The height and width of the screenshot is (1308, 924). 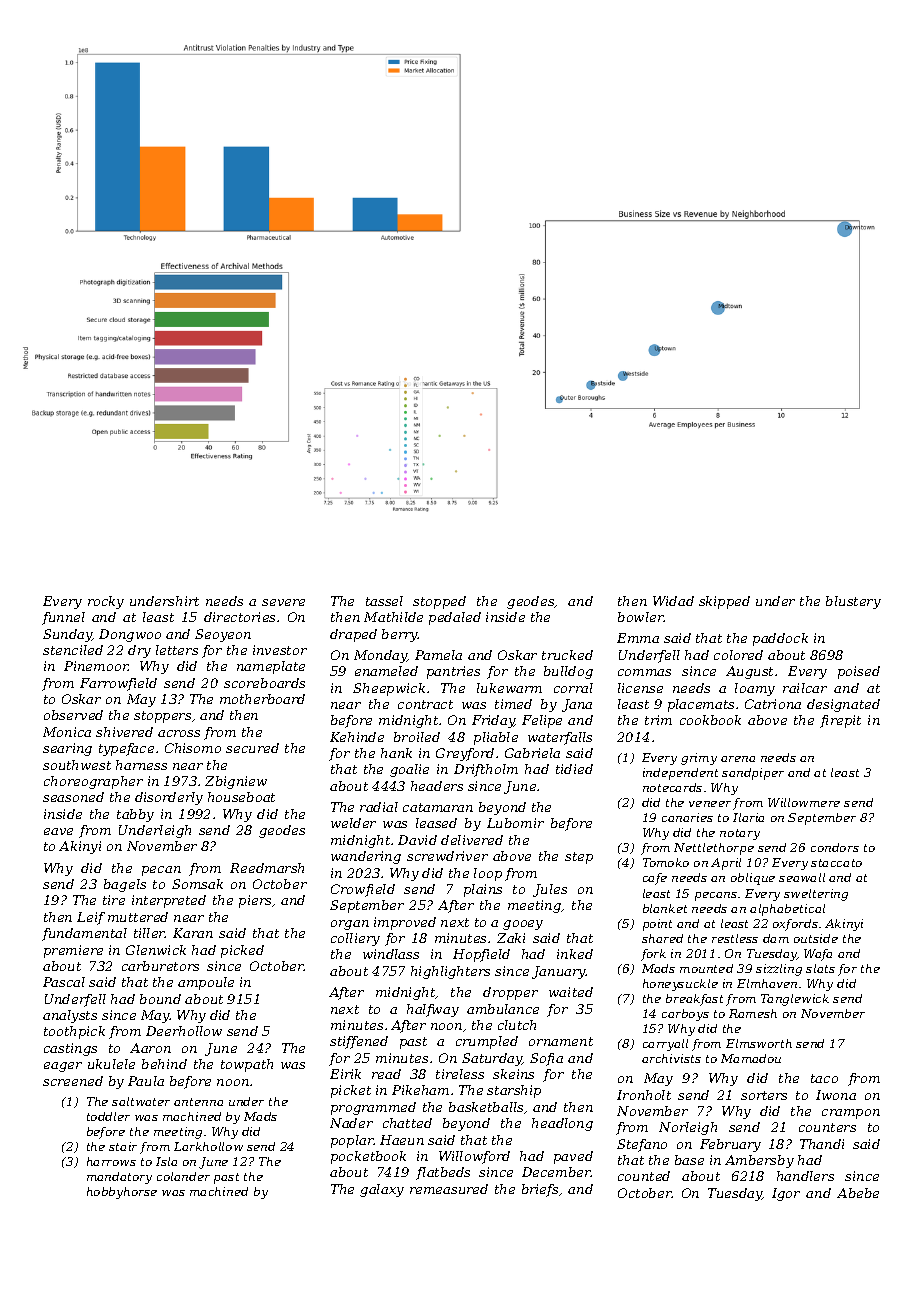 I want to click on broiled, so click(x=417, y=737).
